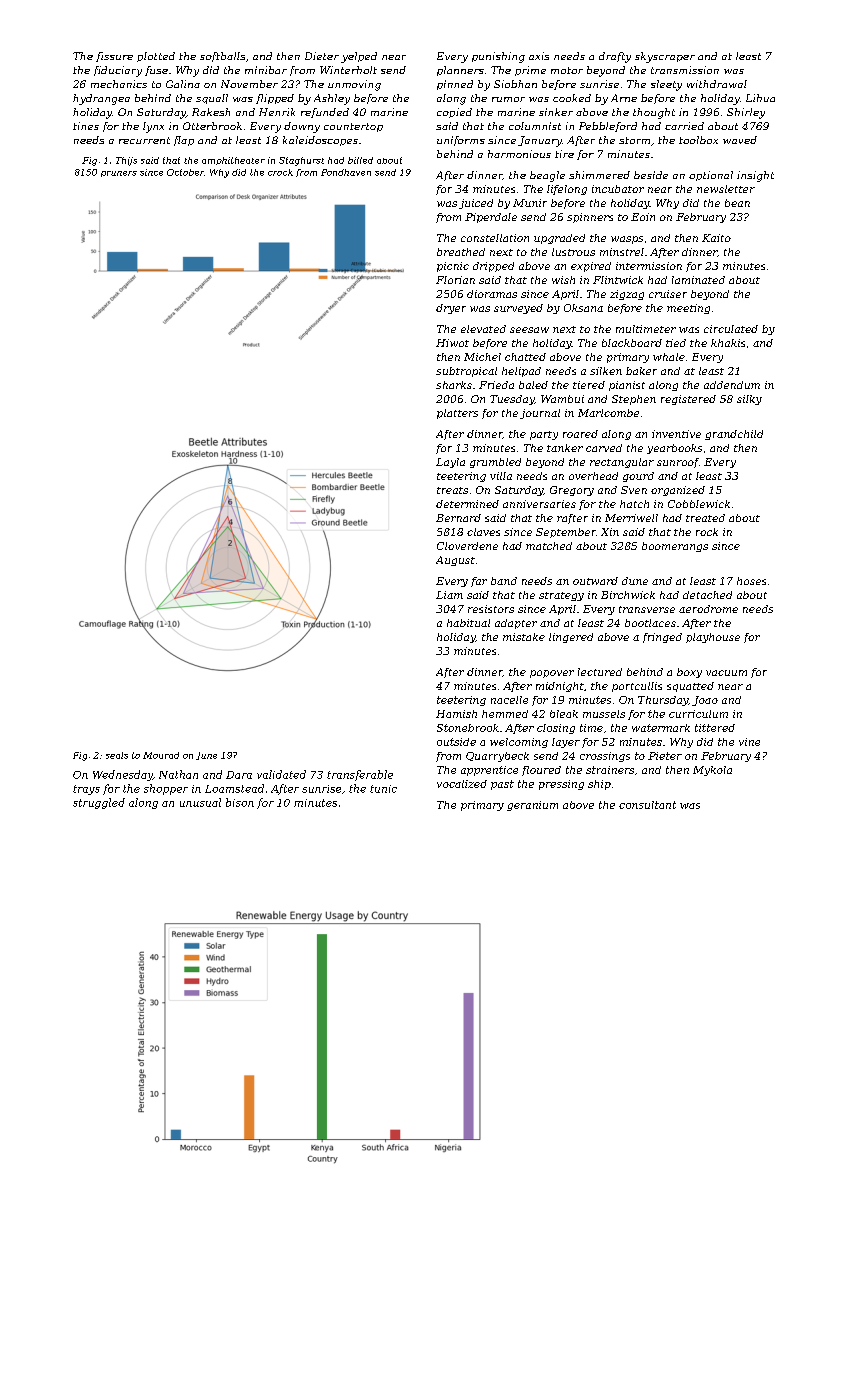 Image resolution: width=849 pixels, height=1400 pixels. I want to click on Layla, so click(450, 463).
